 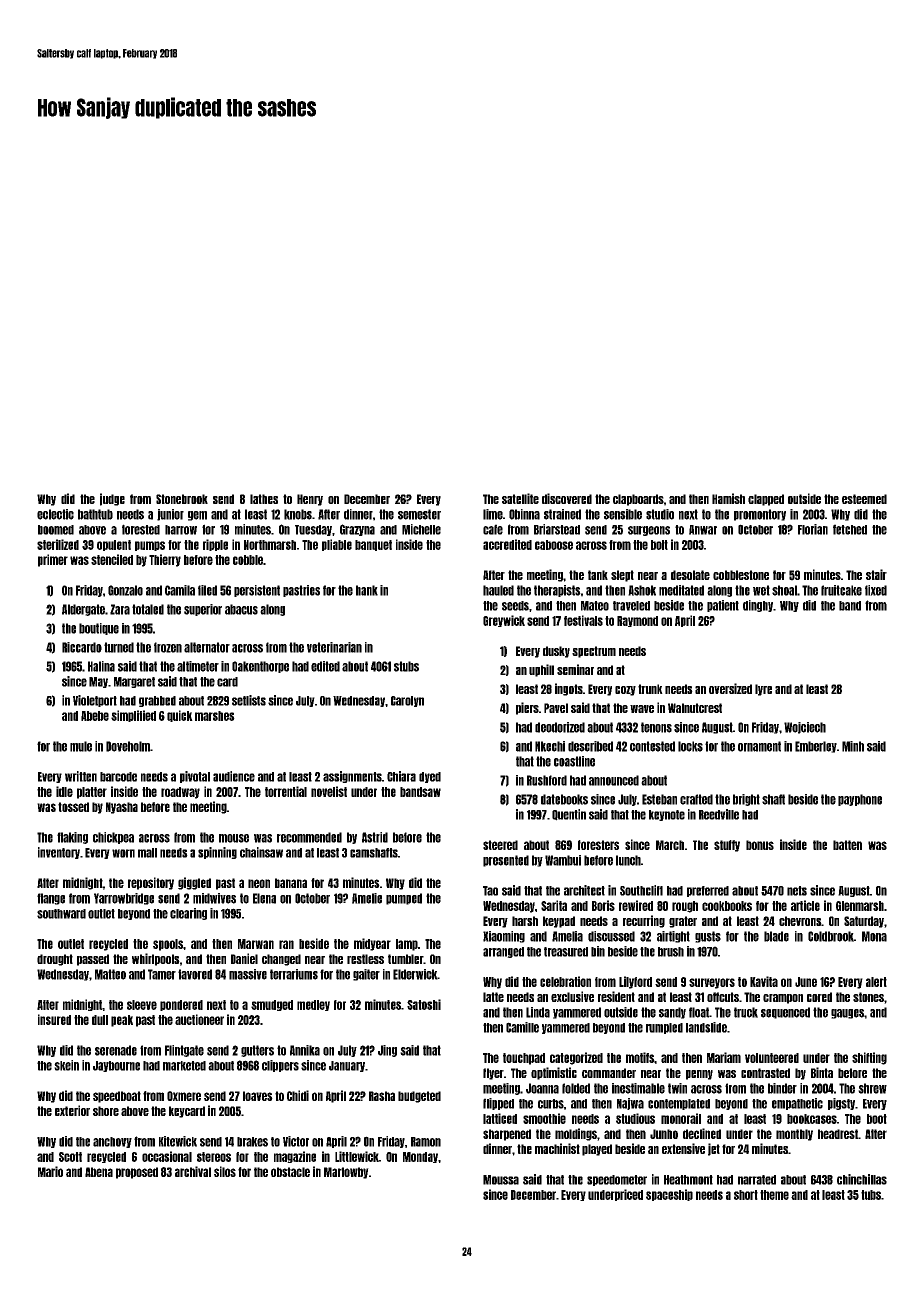 I want to click on neon, so click(x=259, y=883).
